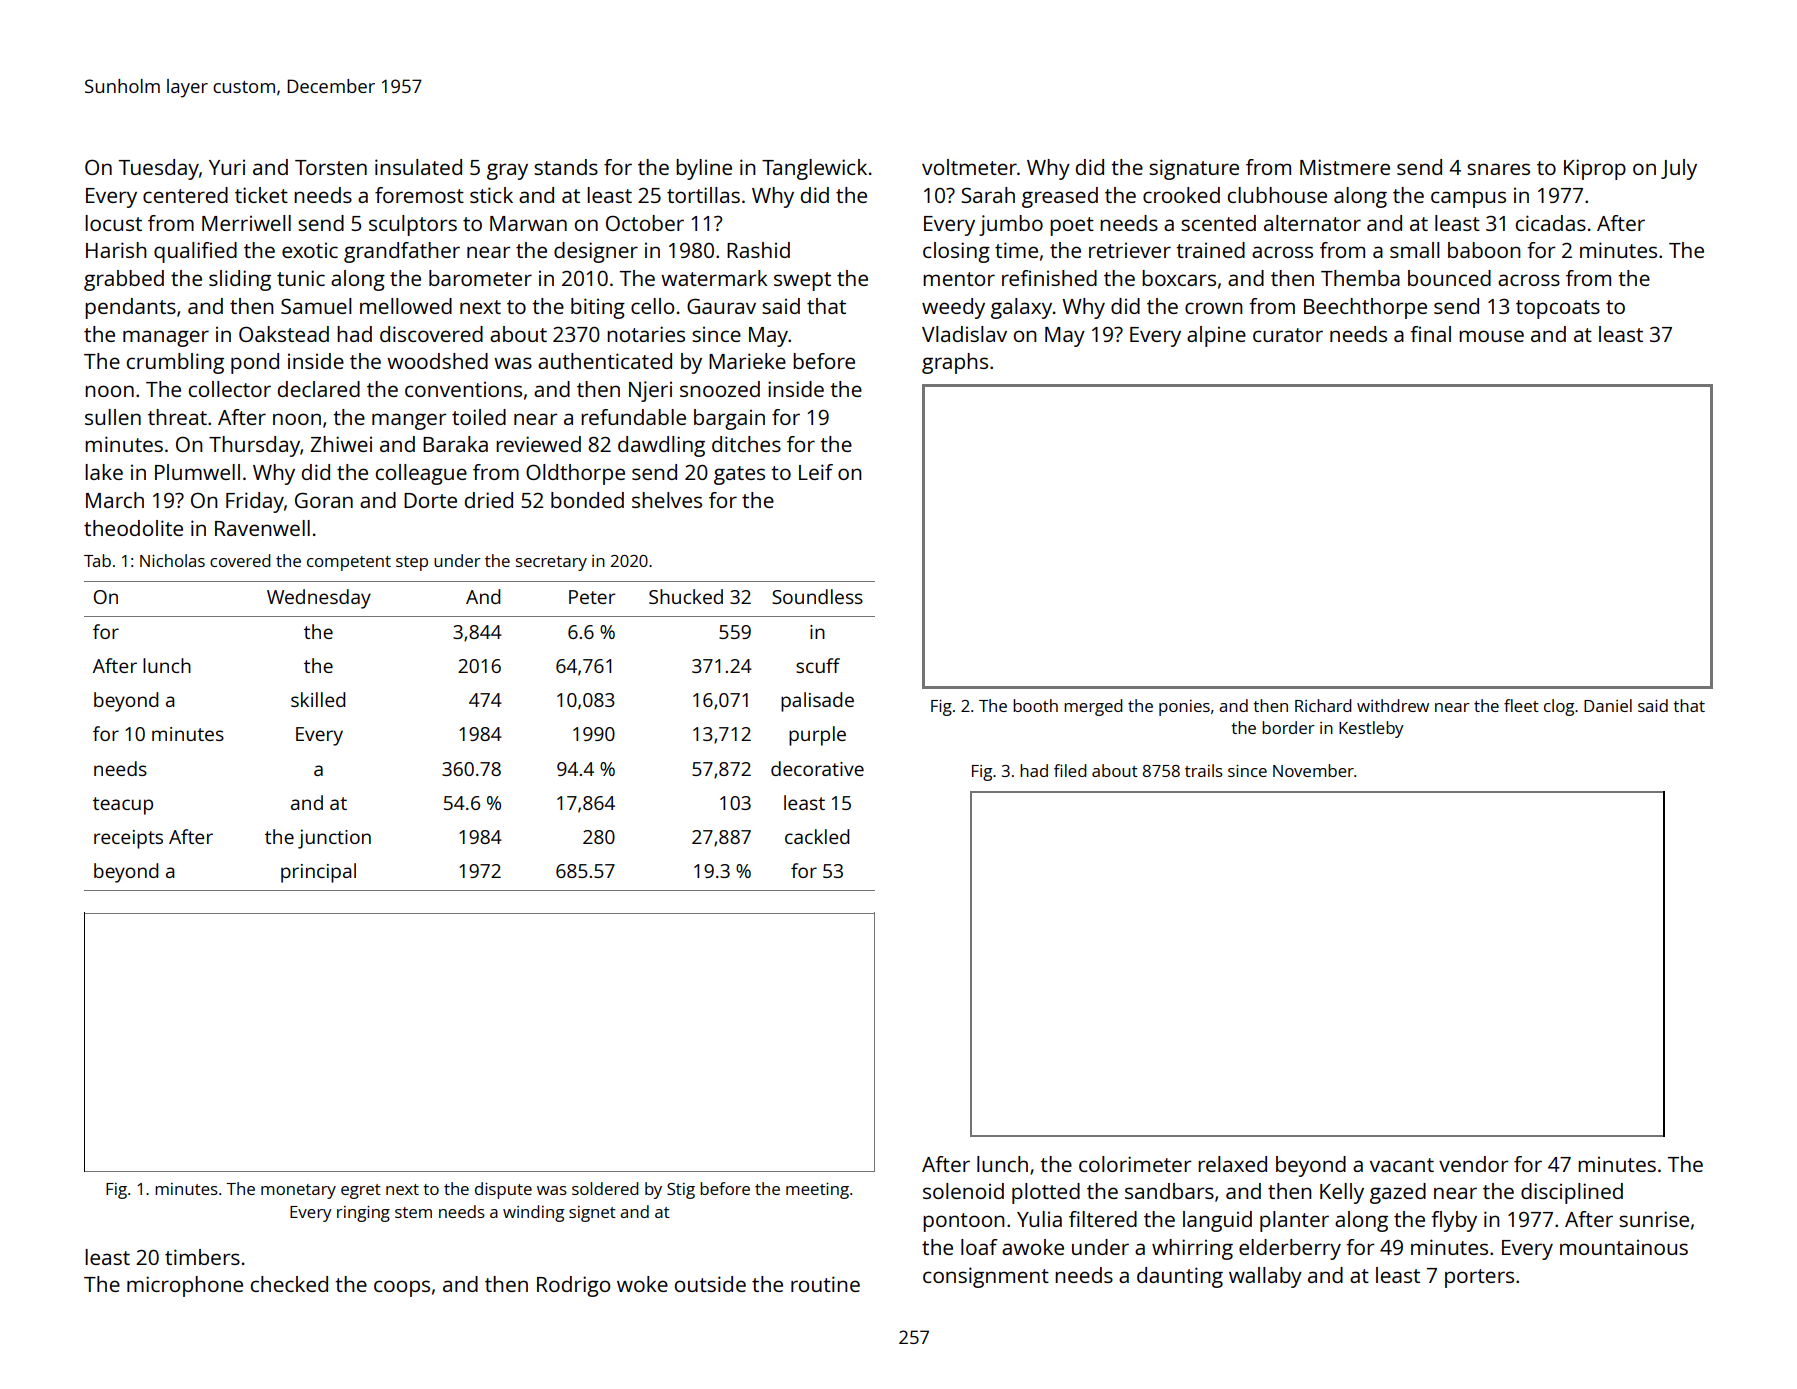  What do you see at coordinates (1559, 707) in the document?
I see `clog` at bounding box center [1559, 707].
